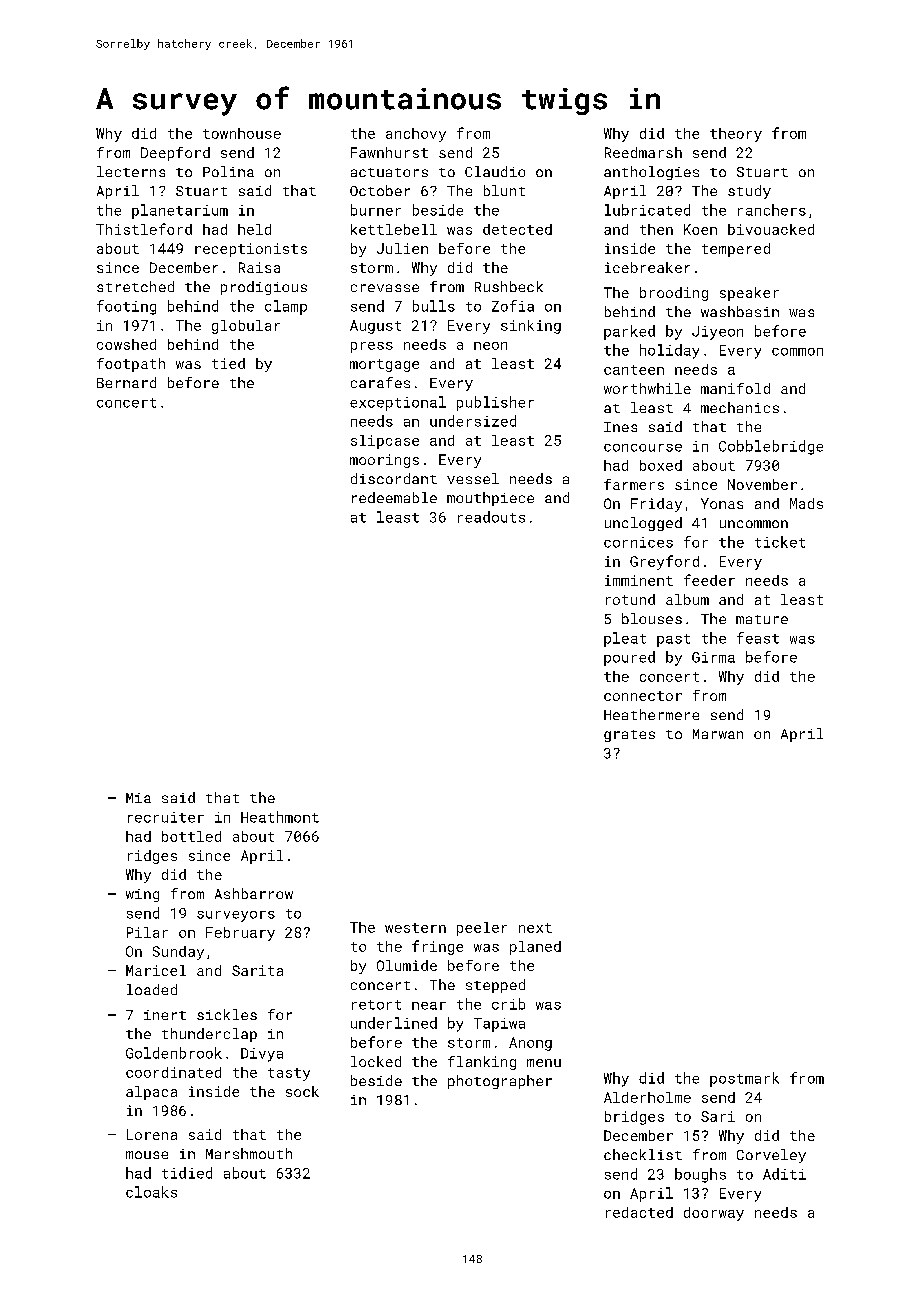  Describe the element at coordinates (126, 382) in the screenshot. I see `Bernard` at that location.
